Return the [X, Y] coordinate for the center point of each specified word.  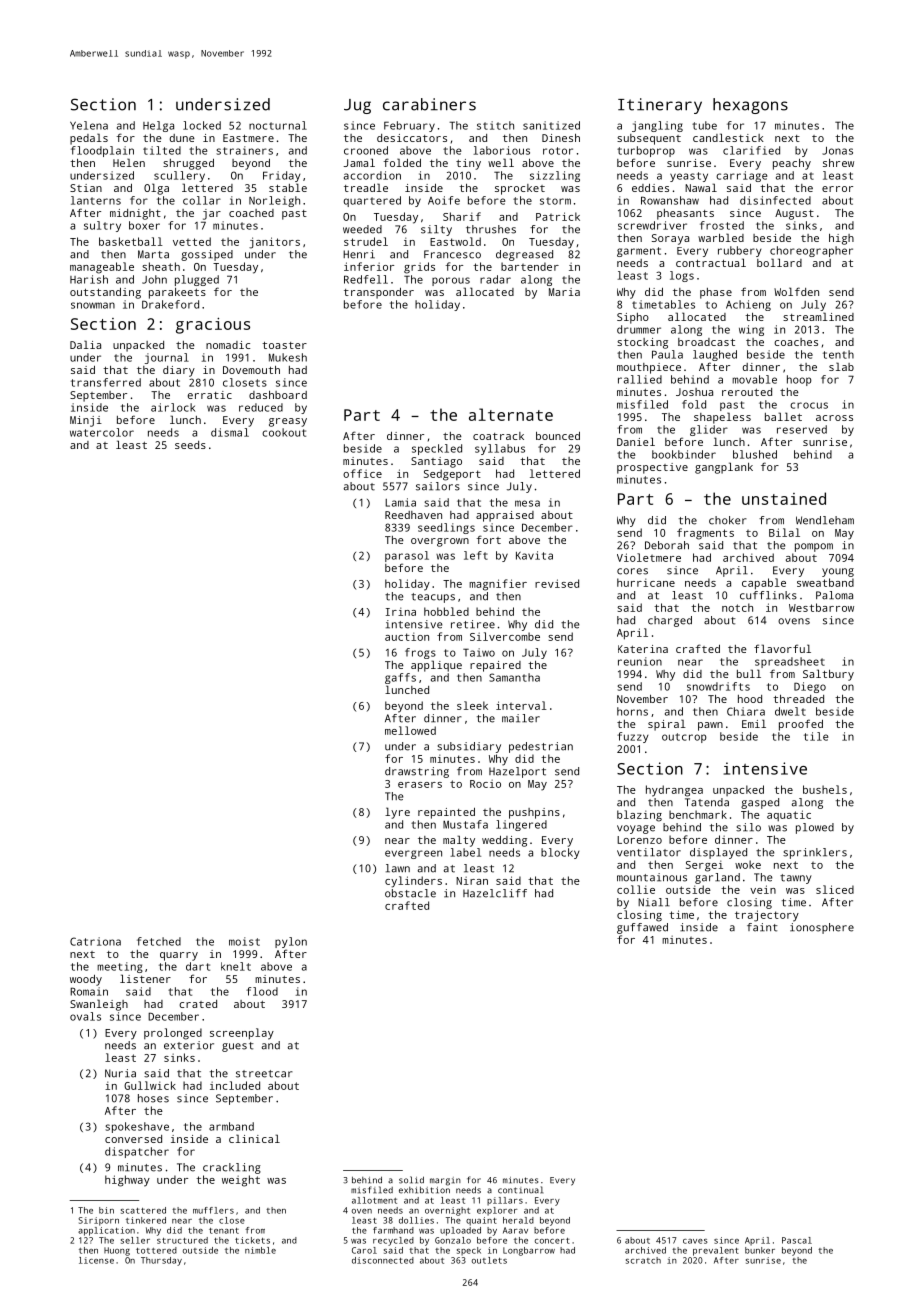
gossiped [207, 255]
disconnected [383, 1260]
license [96, 1260]
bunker [760, 1250]
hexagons [750, 106]
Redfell [366, 279]
